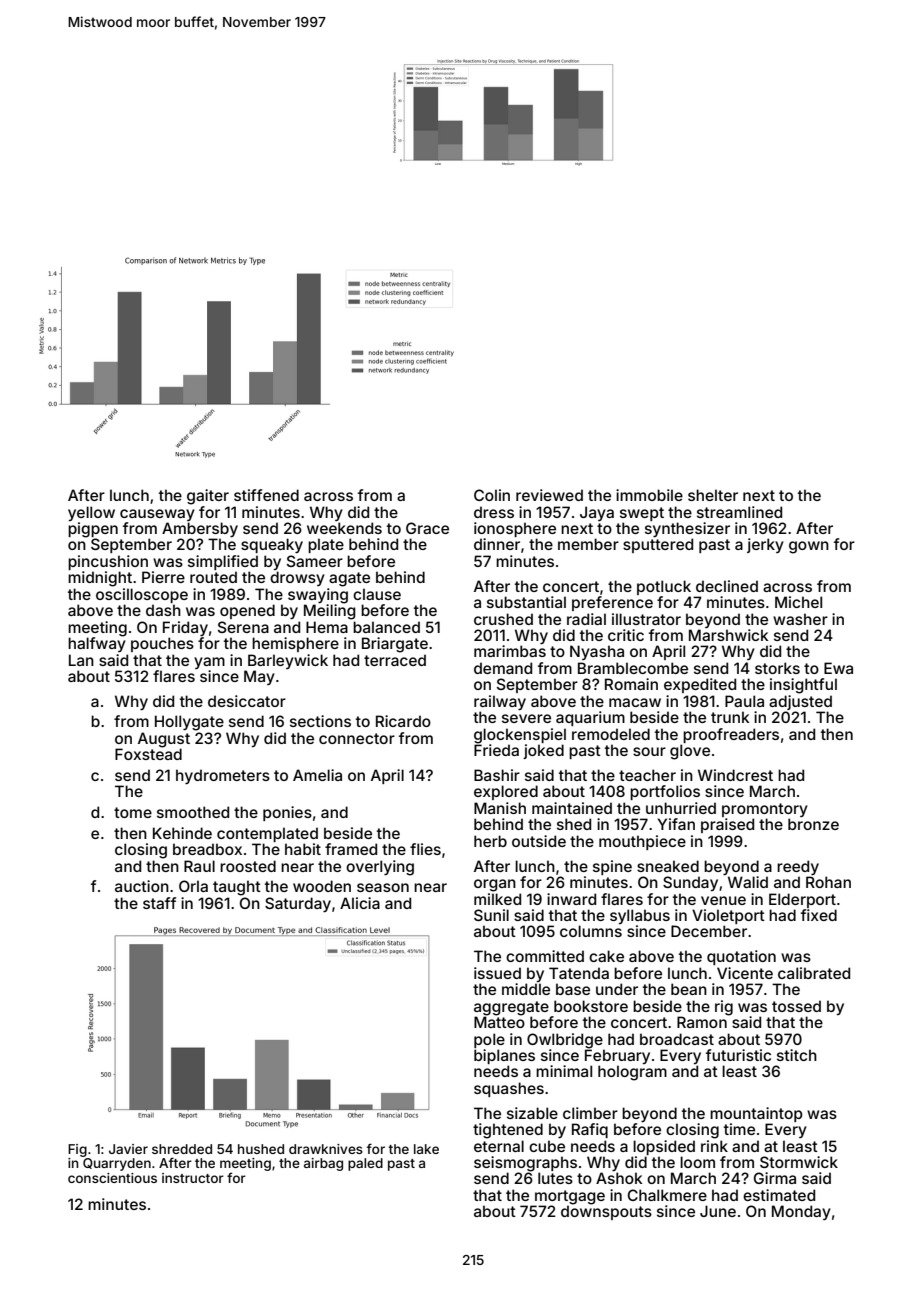  I want to click on Grace, so click(427, 528).
